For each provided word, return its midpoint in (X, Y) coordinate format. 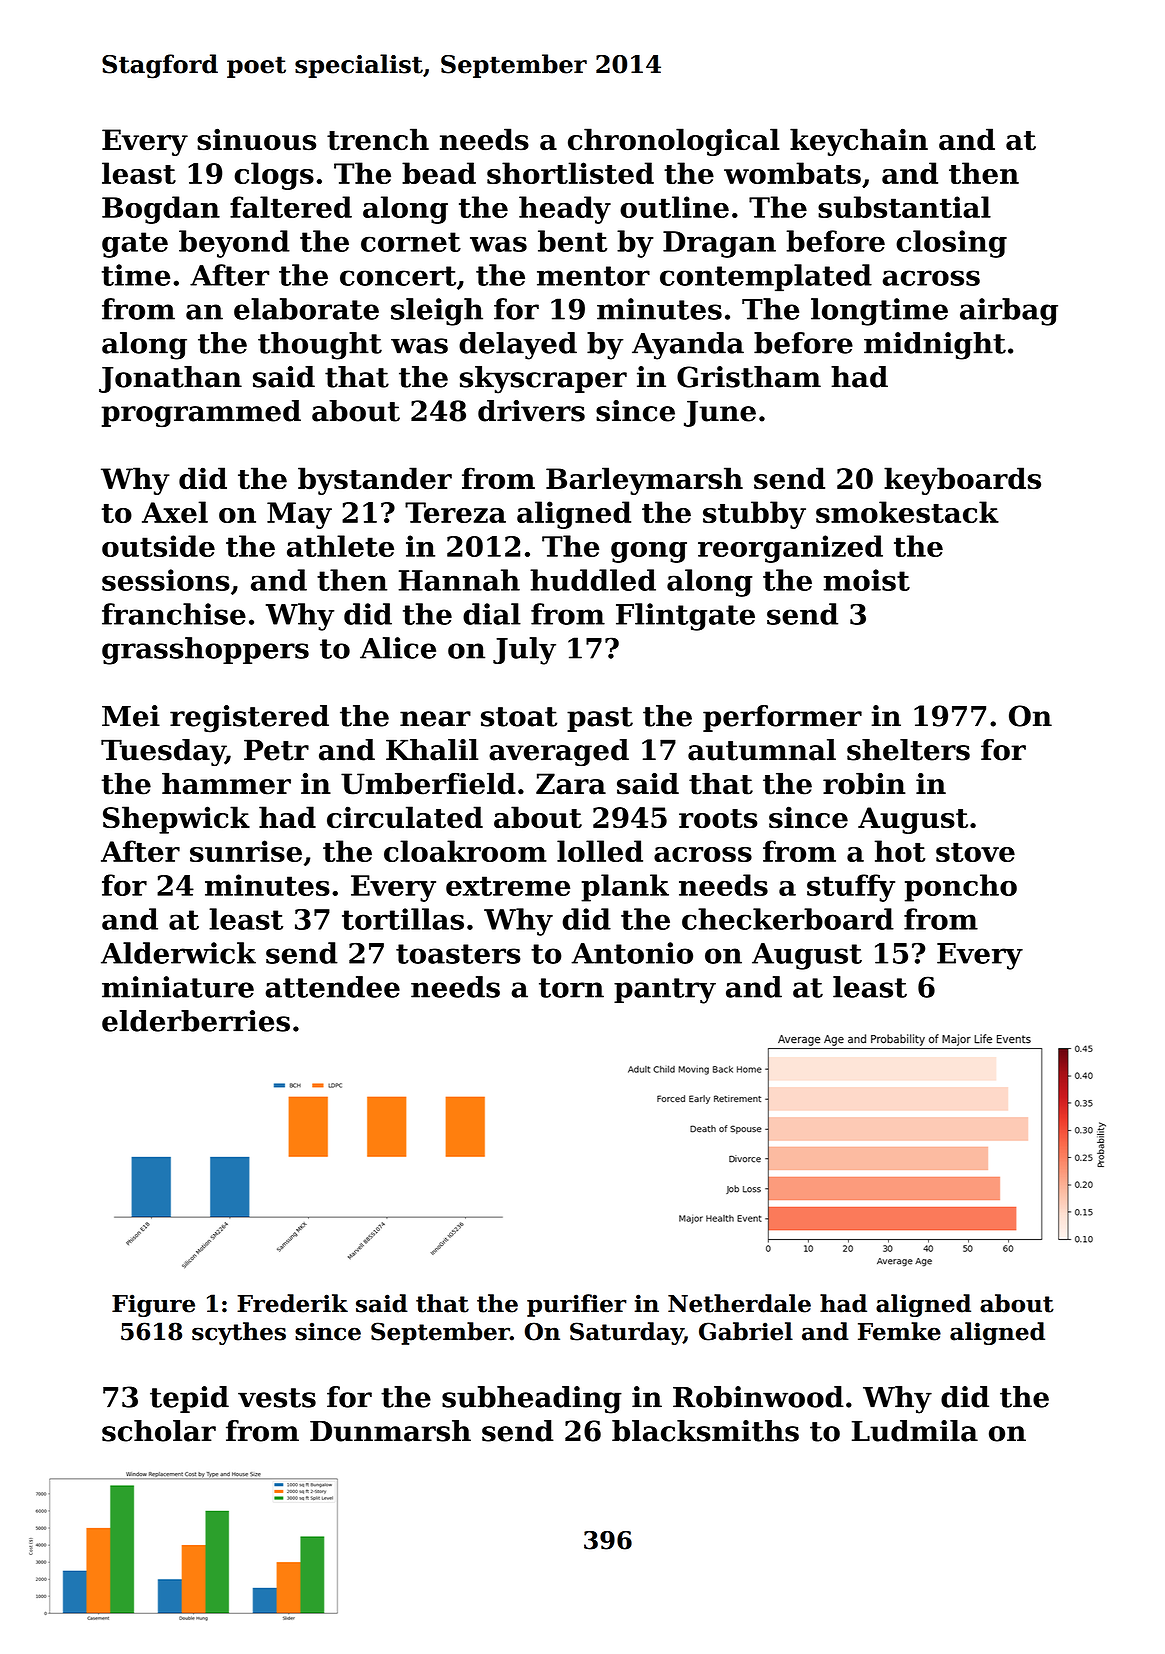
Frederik (292, 1303)
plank (625, 888)
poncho (961, 888)
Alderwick (178, 953)
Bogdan (161, 210)
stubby (754, 515)
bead (439, 173)
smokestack (907, 512)
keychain (859, 142)
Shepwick (176, 820)
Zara (571, 784)
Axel (175, 512)
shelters (908, 750)
